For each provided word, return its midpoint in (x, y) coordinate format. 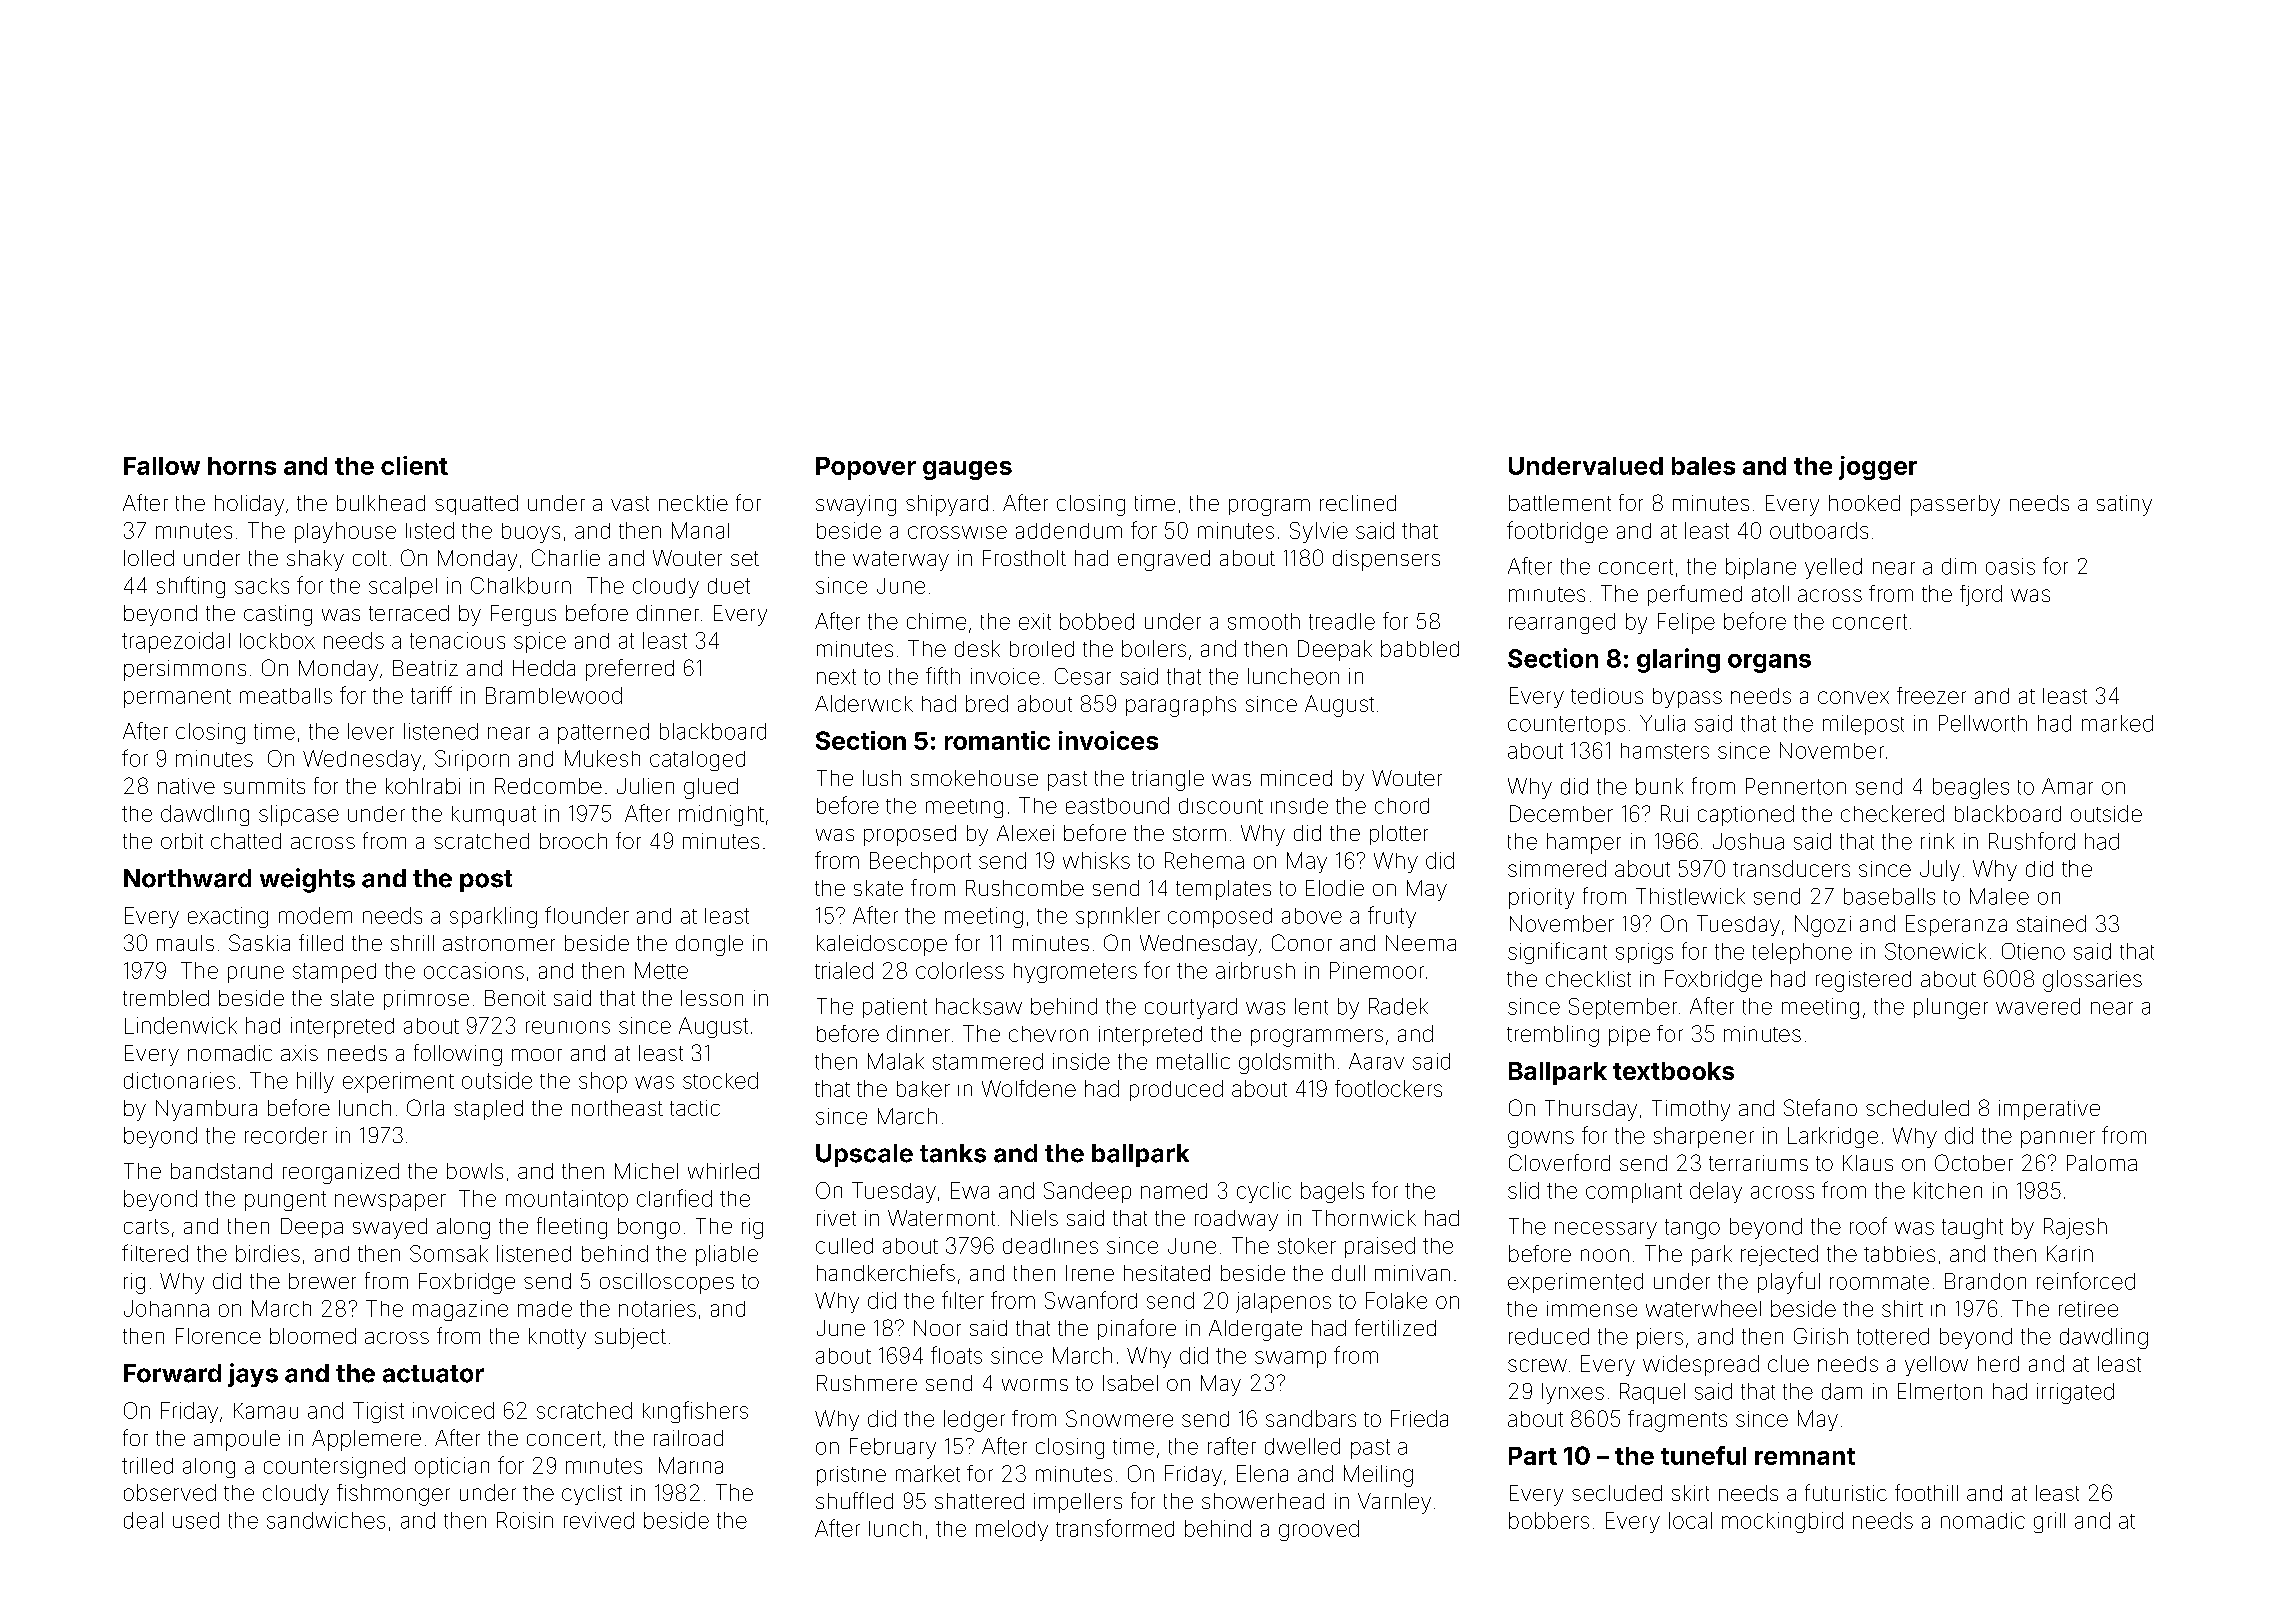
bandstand (221, 1171)
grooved (1319, 1530)
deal (143, 1520)
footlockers (1388, 1088)
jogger (1878, 468)
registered (1863, 981)
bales (1703, 466)
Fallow (162, 466)
